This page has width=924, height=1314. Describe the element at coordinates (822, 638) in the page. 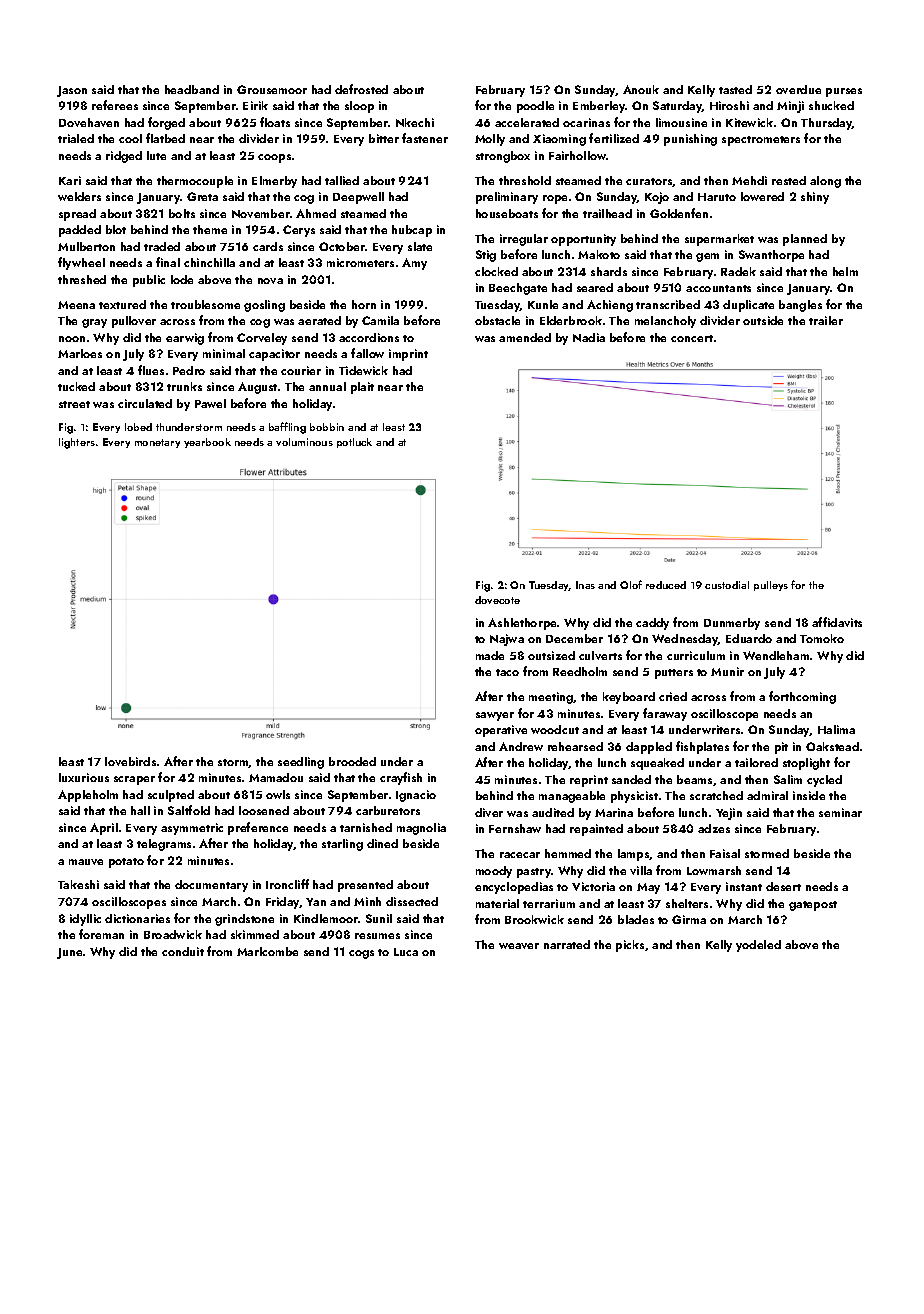

I see `Tomoko` at that location.
